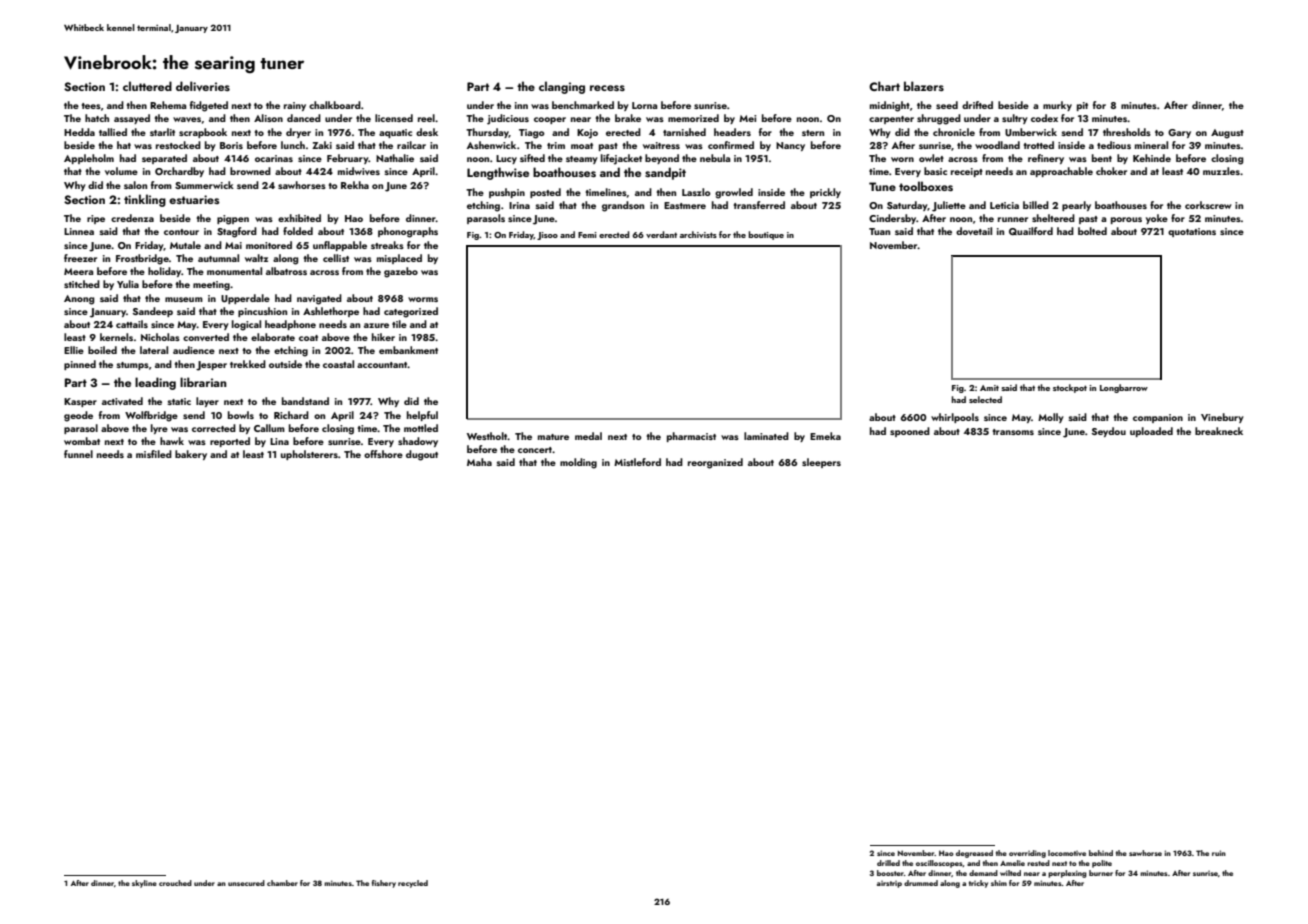  I want to click on behind, so click(1101, 853).
